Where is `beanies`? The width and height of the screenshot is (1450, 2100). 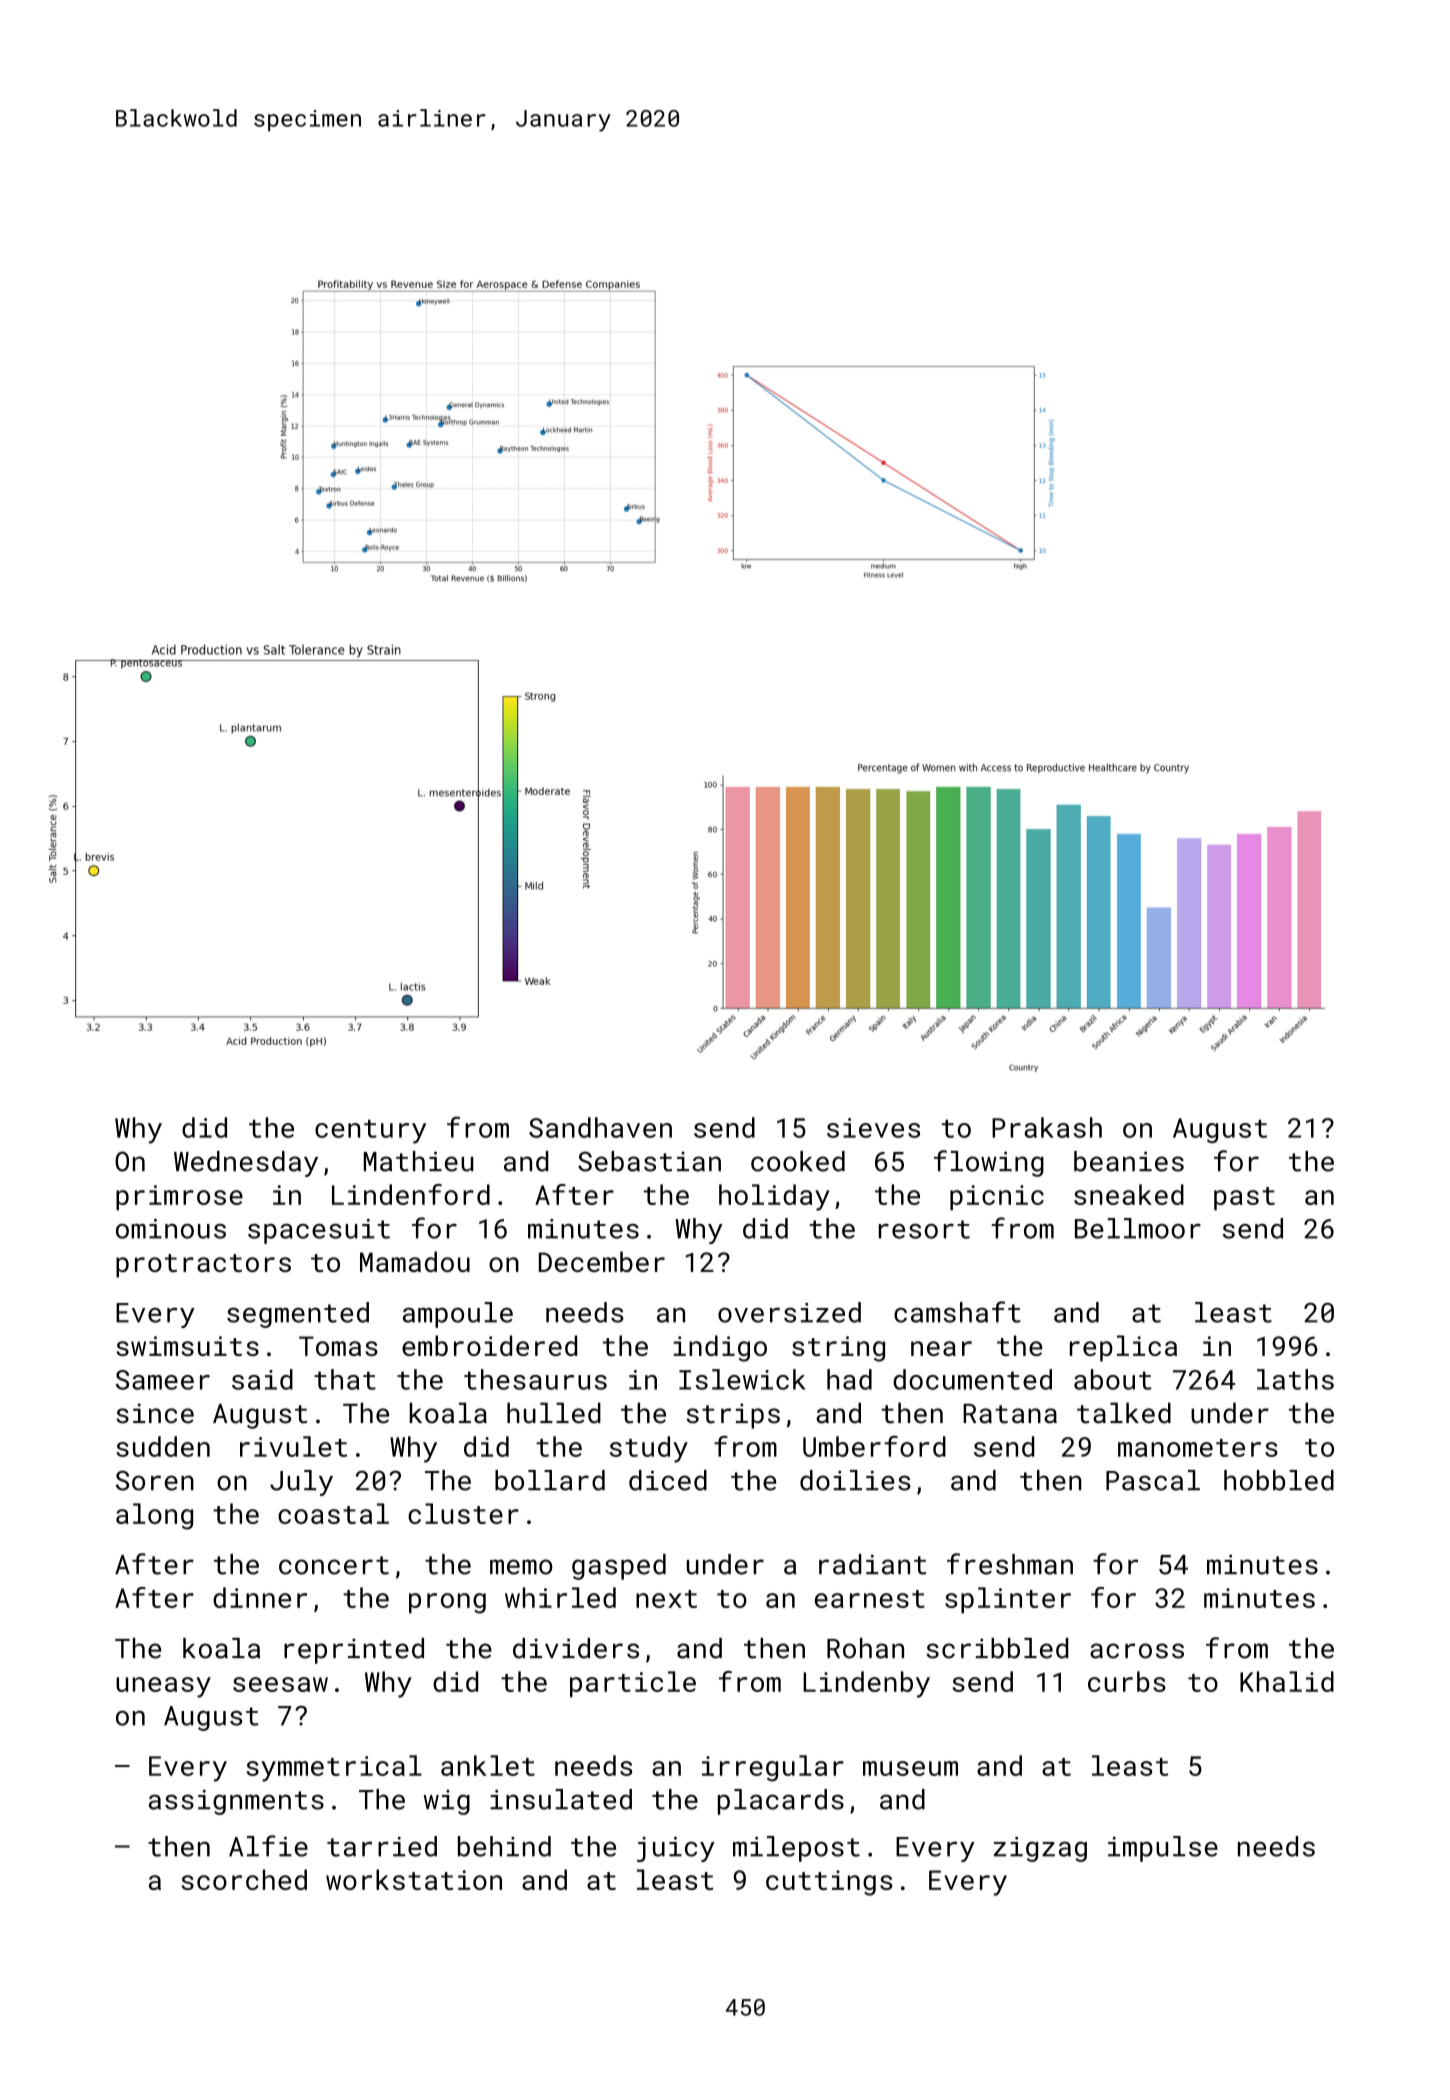 beanies is located at coordinates (1129, 1161).
